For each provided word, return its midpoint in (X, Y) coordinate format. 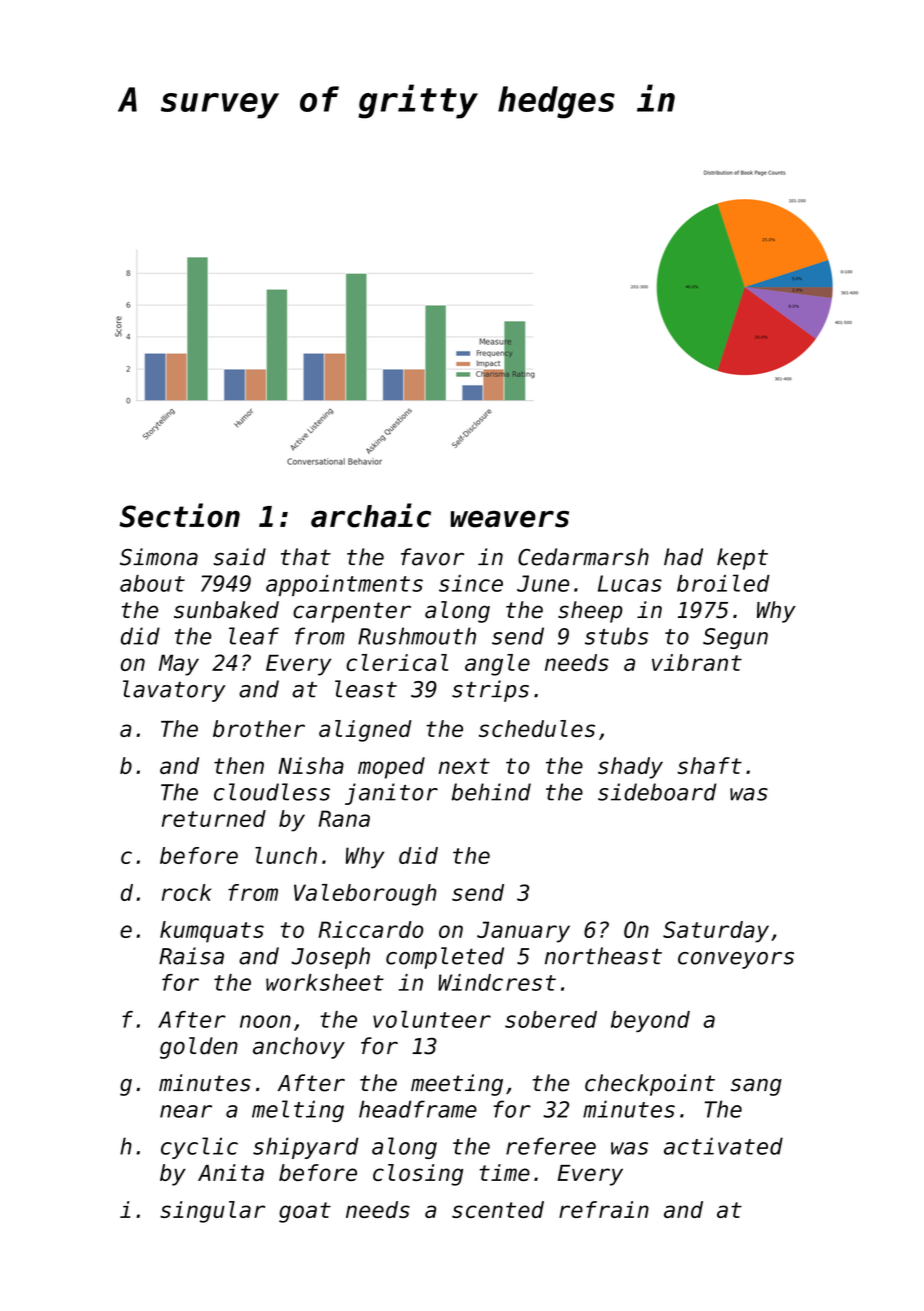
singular (212, 1212)
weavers (510, 519)
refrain (604, 1209)
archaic (371, 515)
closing (418, 1175)
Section (179, 515)
